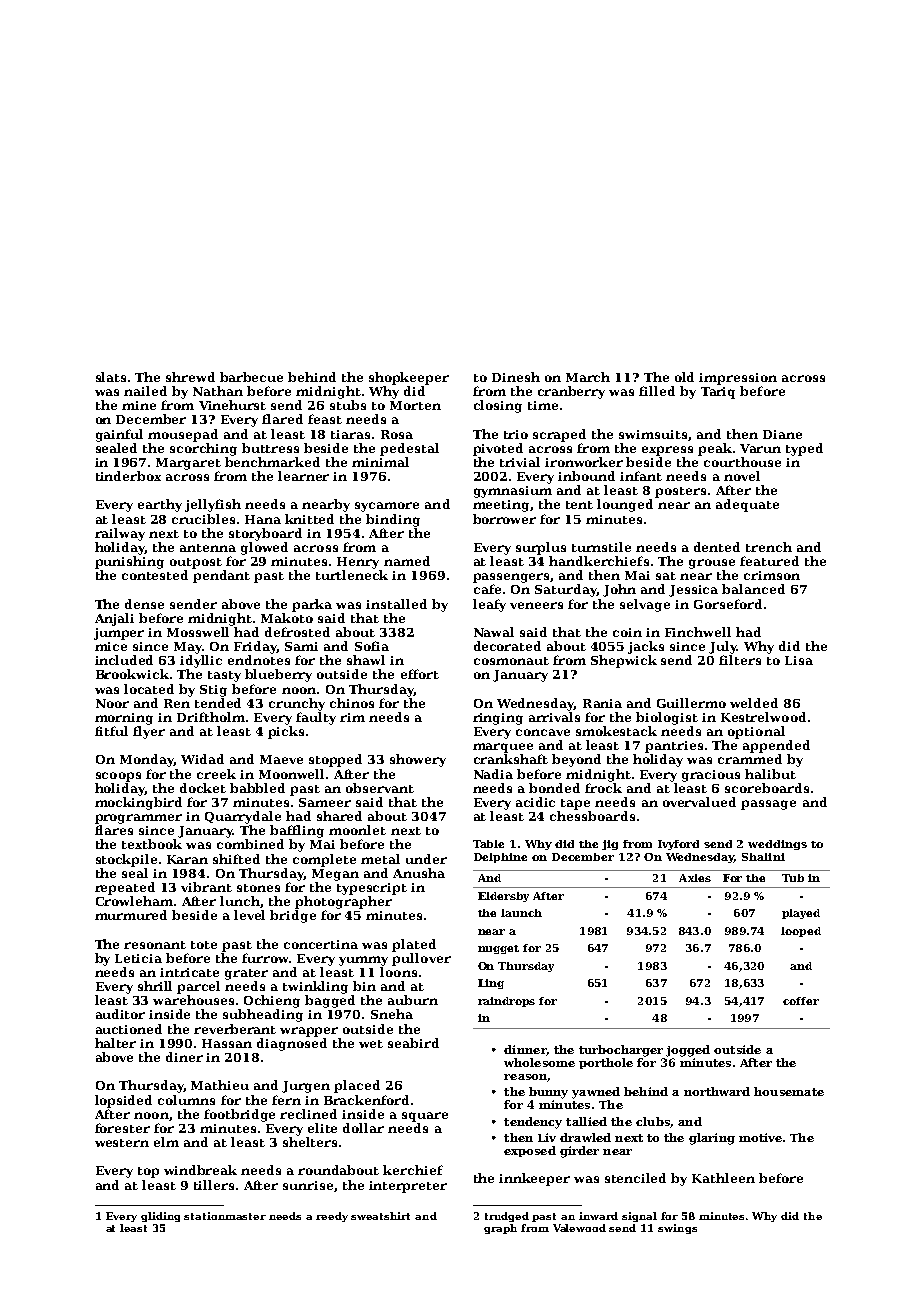  What do you see at coordinates (516, 377) in the screenshot?
I see `Dinesh` at bounding box center [516, 377].
